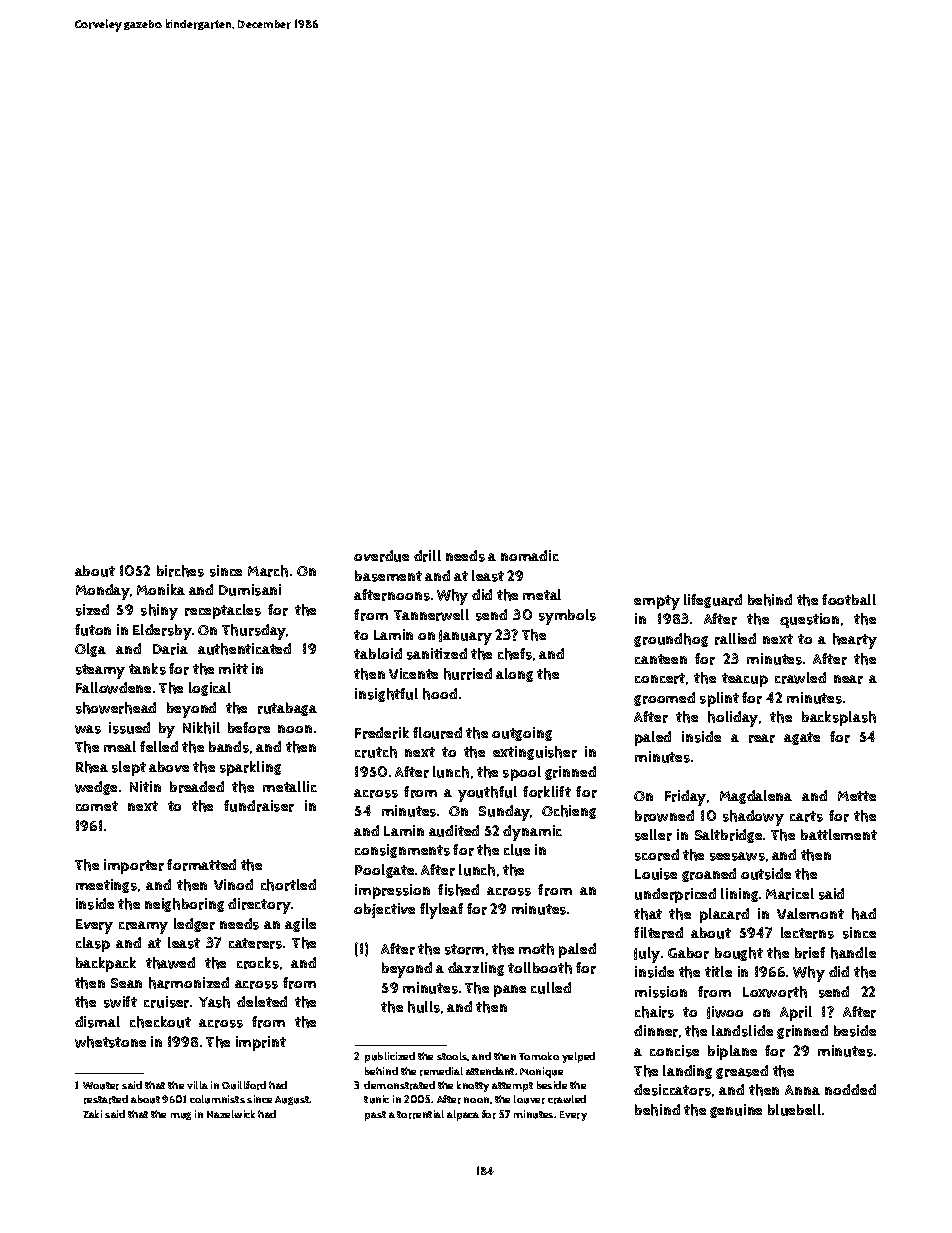 The height and width of the document is (1233, 952). I want to click on hulls, so click(424, 1007).
